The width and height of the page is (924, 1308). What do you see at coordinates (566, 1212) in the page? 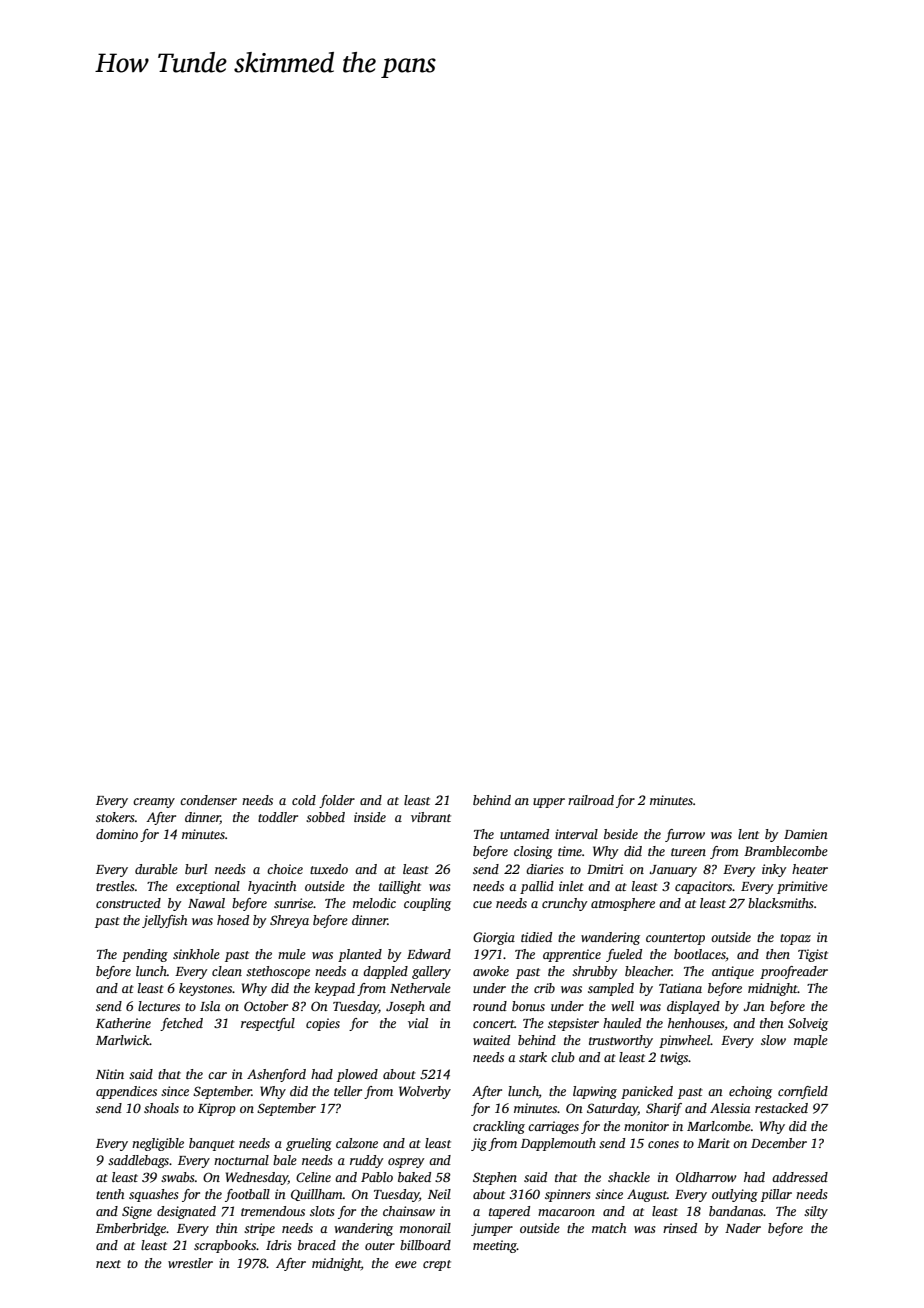
I see `macaroon` at bounding box center [566, 1212].
